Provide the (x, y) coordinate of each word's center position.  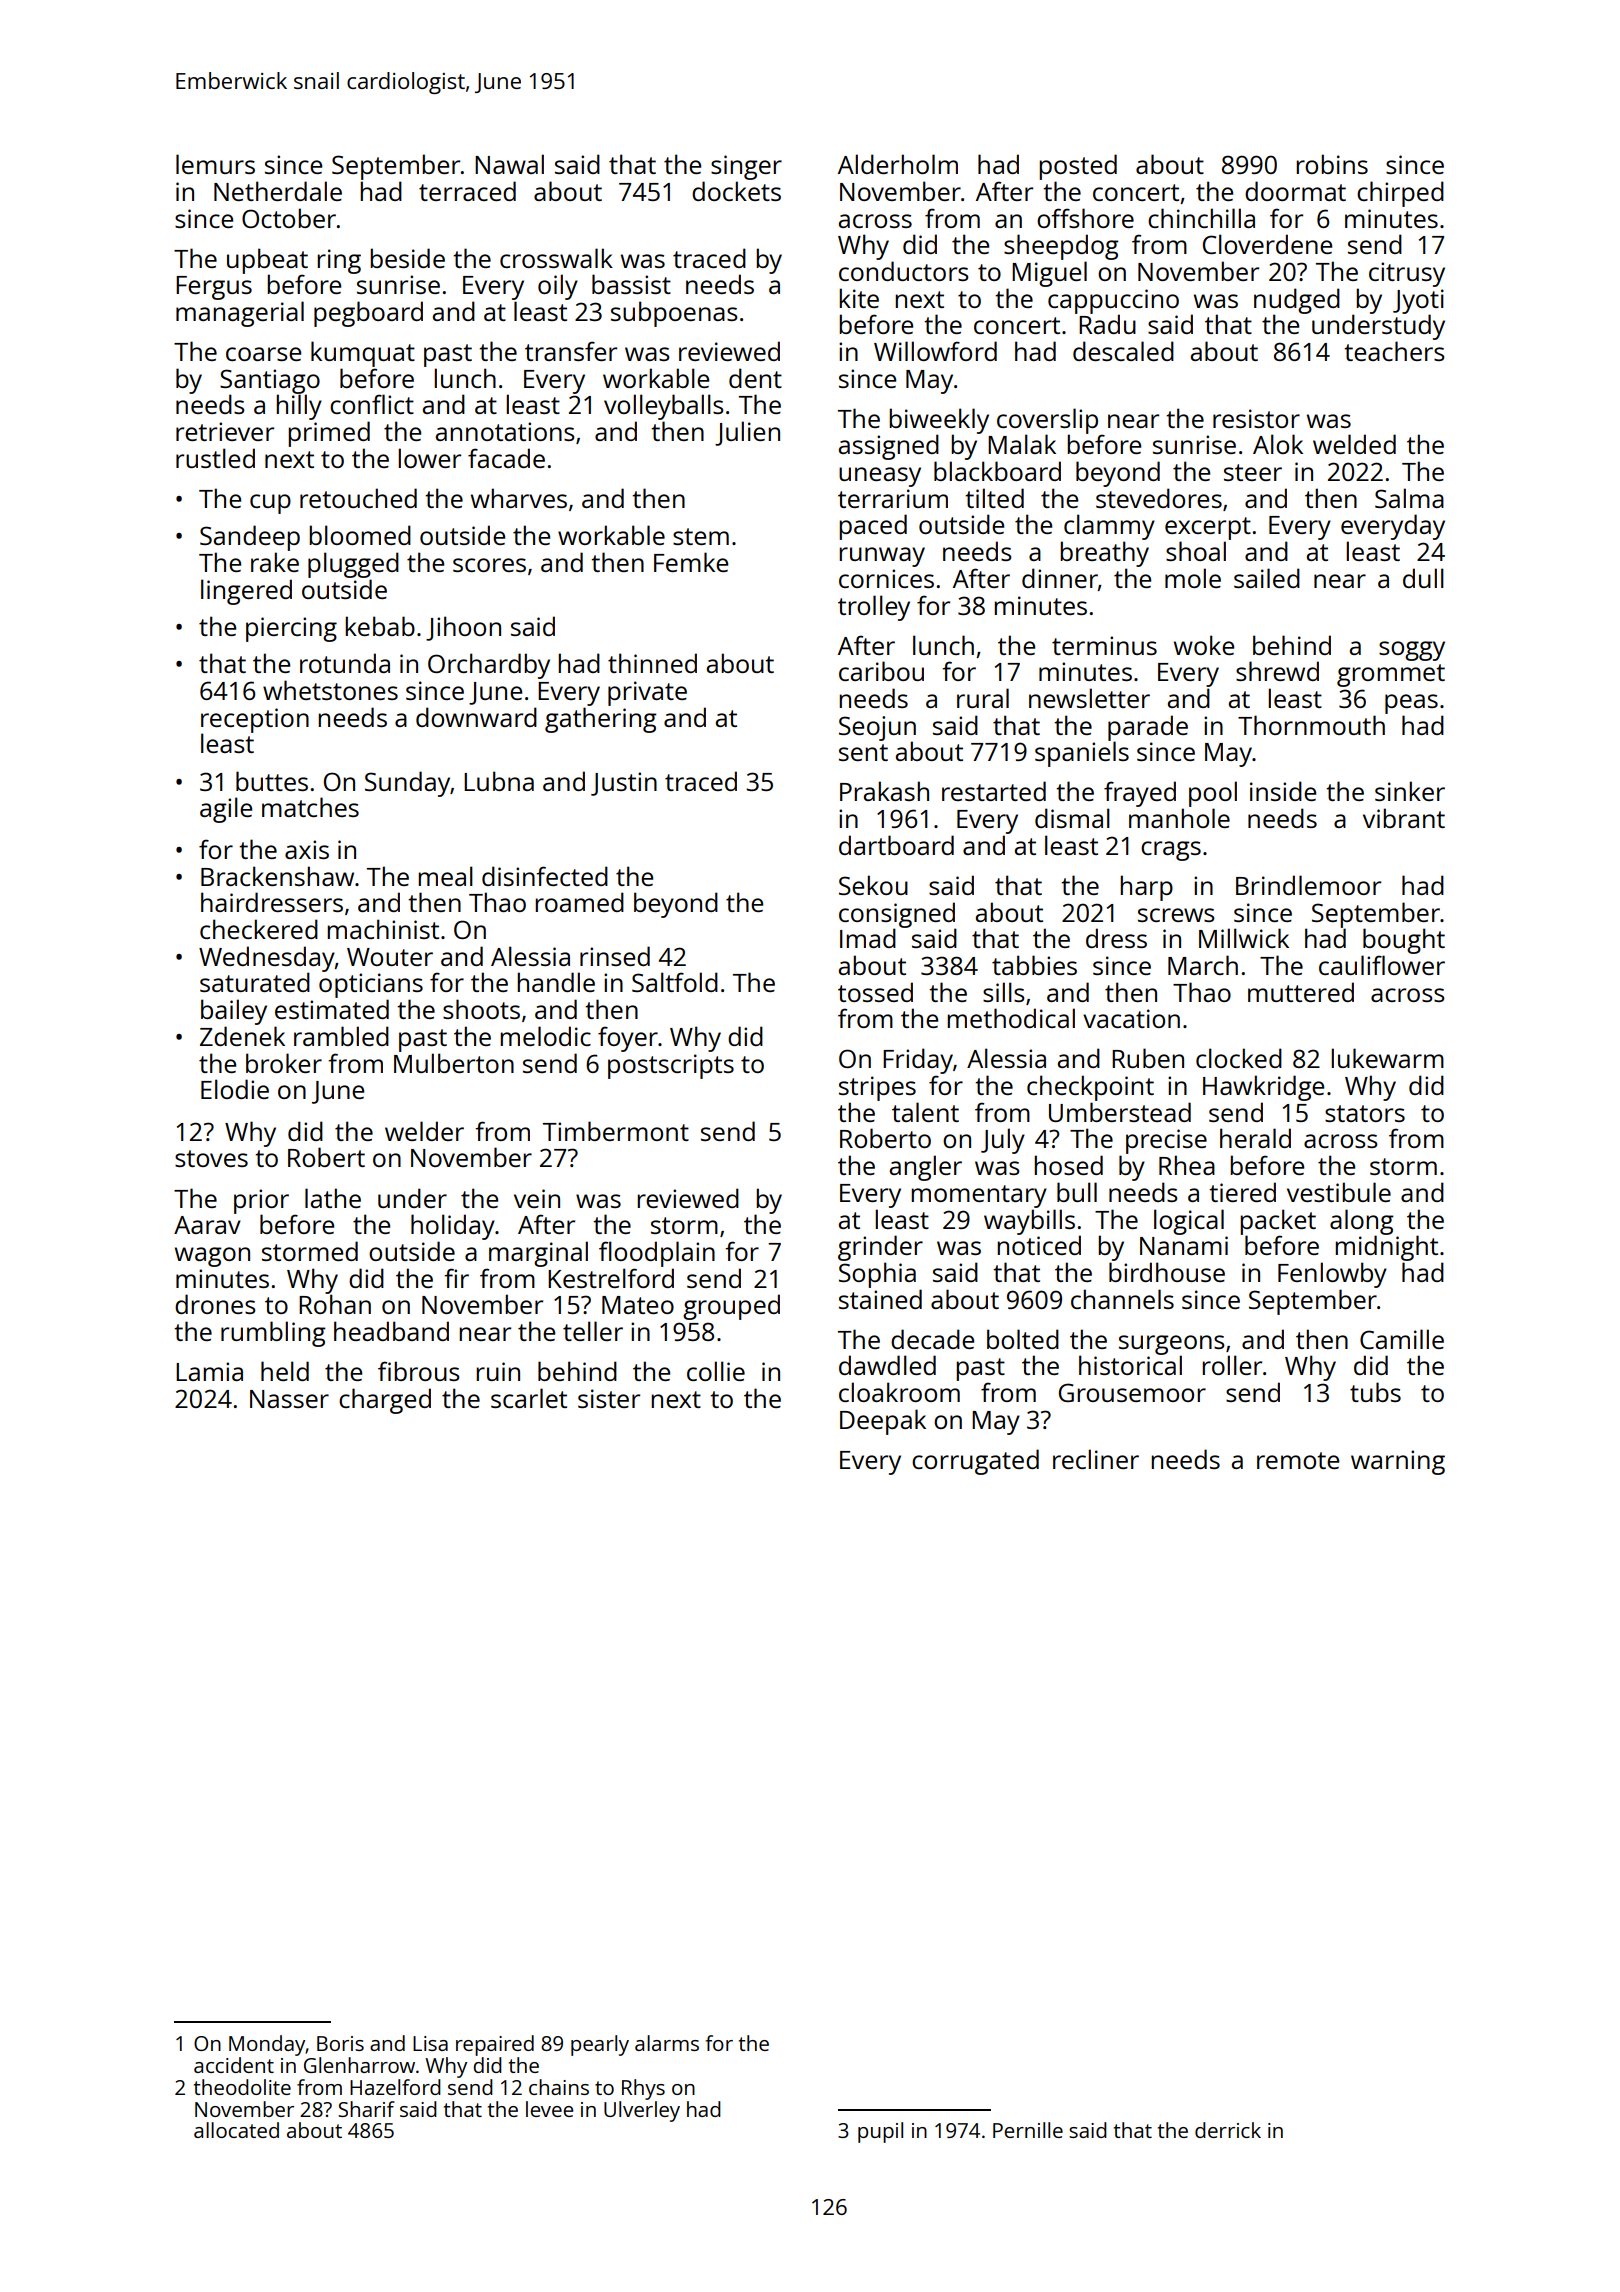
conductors (904, 271)
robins (1332, 164)
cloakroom (899, 1392)
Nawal (509, 164)
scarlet (529, 1398)
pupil (880, 2132)
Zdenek (242, 1036)
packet (1278, 1222)
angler (926, 1168)
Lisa (430, 2043)
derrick (1228, 2130)
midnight (1386, 1248)
